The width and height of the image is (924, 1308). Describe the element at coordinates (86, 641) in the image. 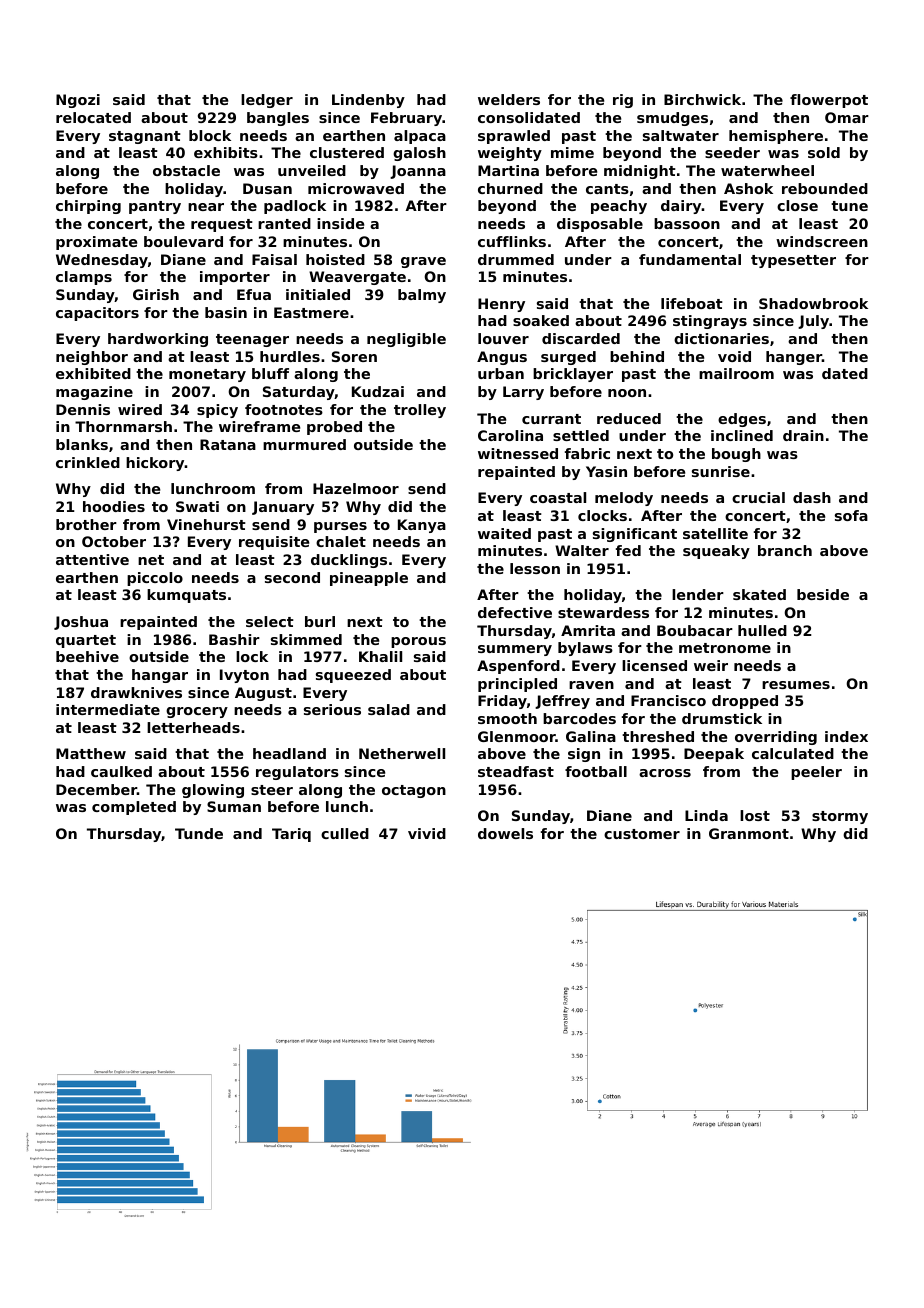

I see `quartet` at that location.
